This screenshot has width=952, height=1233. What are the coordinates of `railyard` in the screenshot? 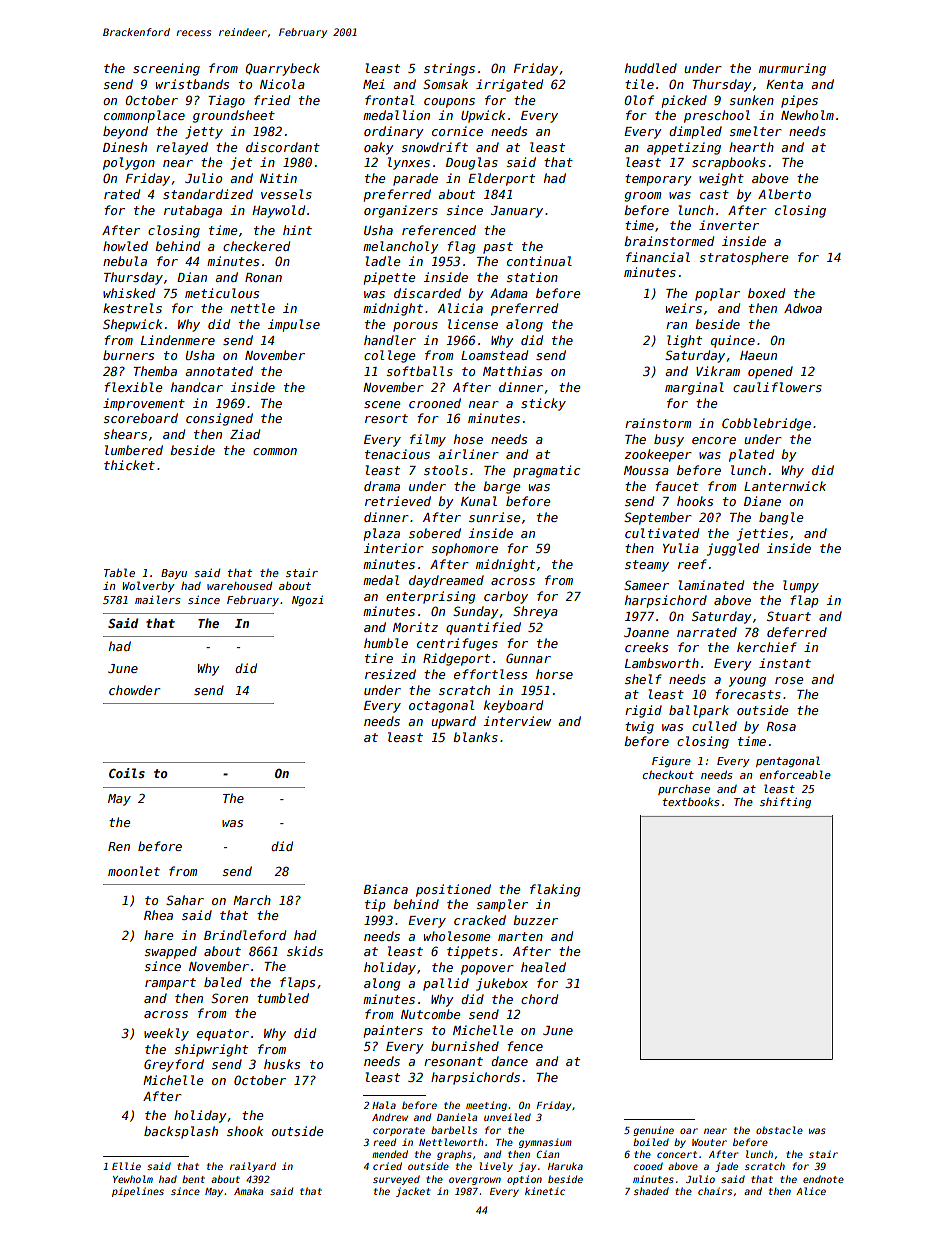 It's located at (253, 1167).
